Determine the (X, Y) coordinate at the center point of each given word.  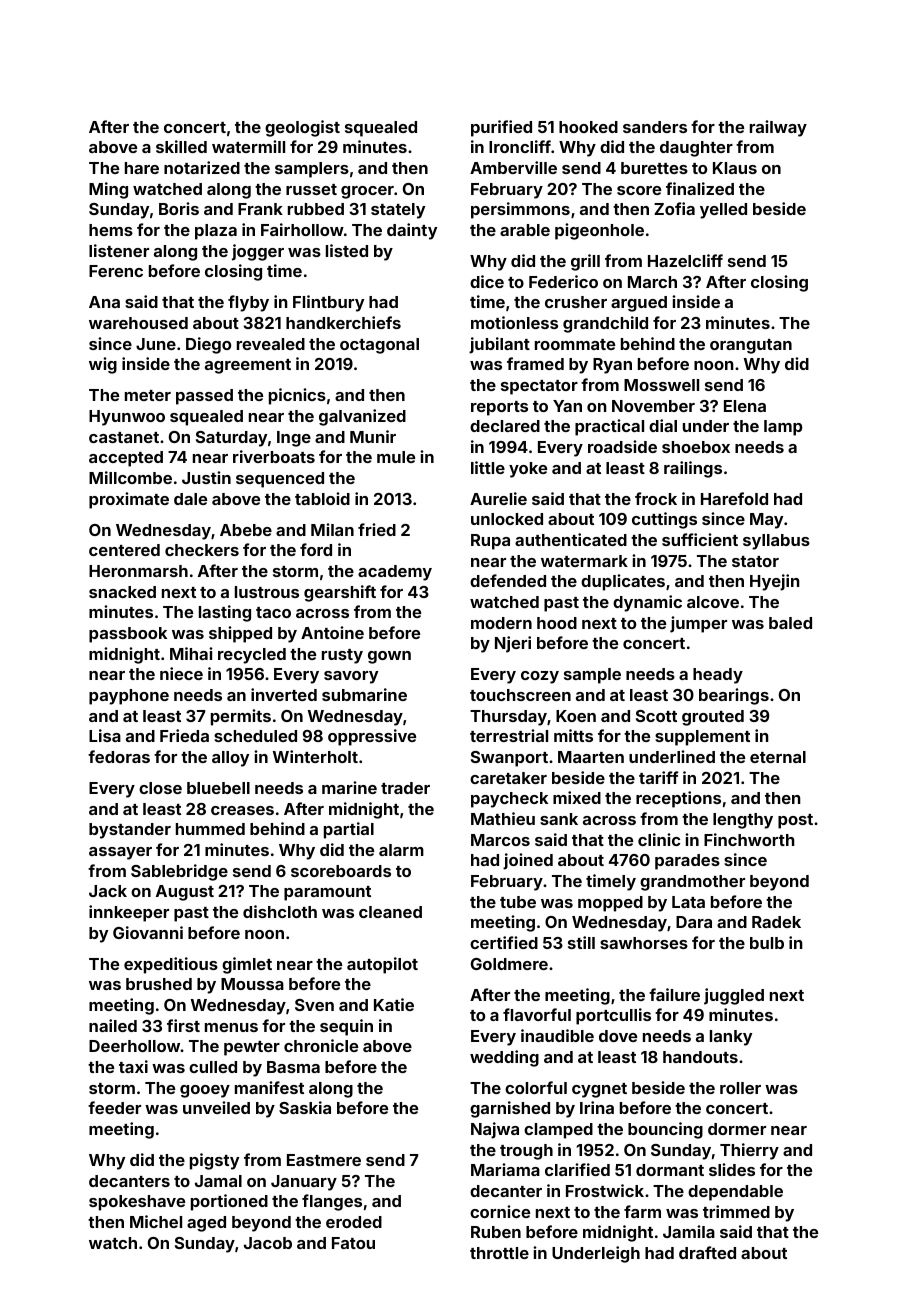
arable (525, 230)
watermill (248, 146)
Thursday (508, 718)
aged (206, 1224)
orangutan (751, 346)
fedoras (119, 756)
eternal (778, 757)
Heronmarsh (138, 571)
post (795, 821)
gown (389, 657)
